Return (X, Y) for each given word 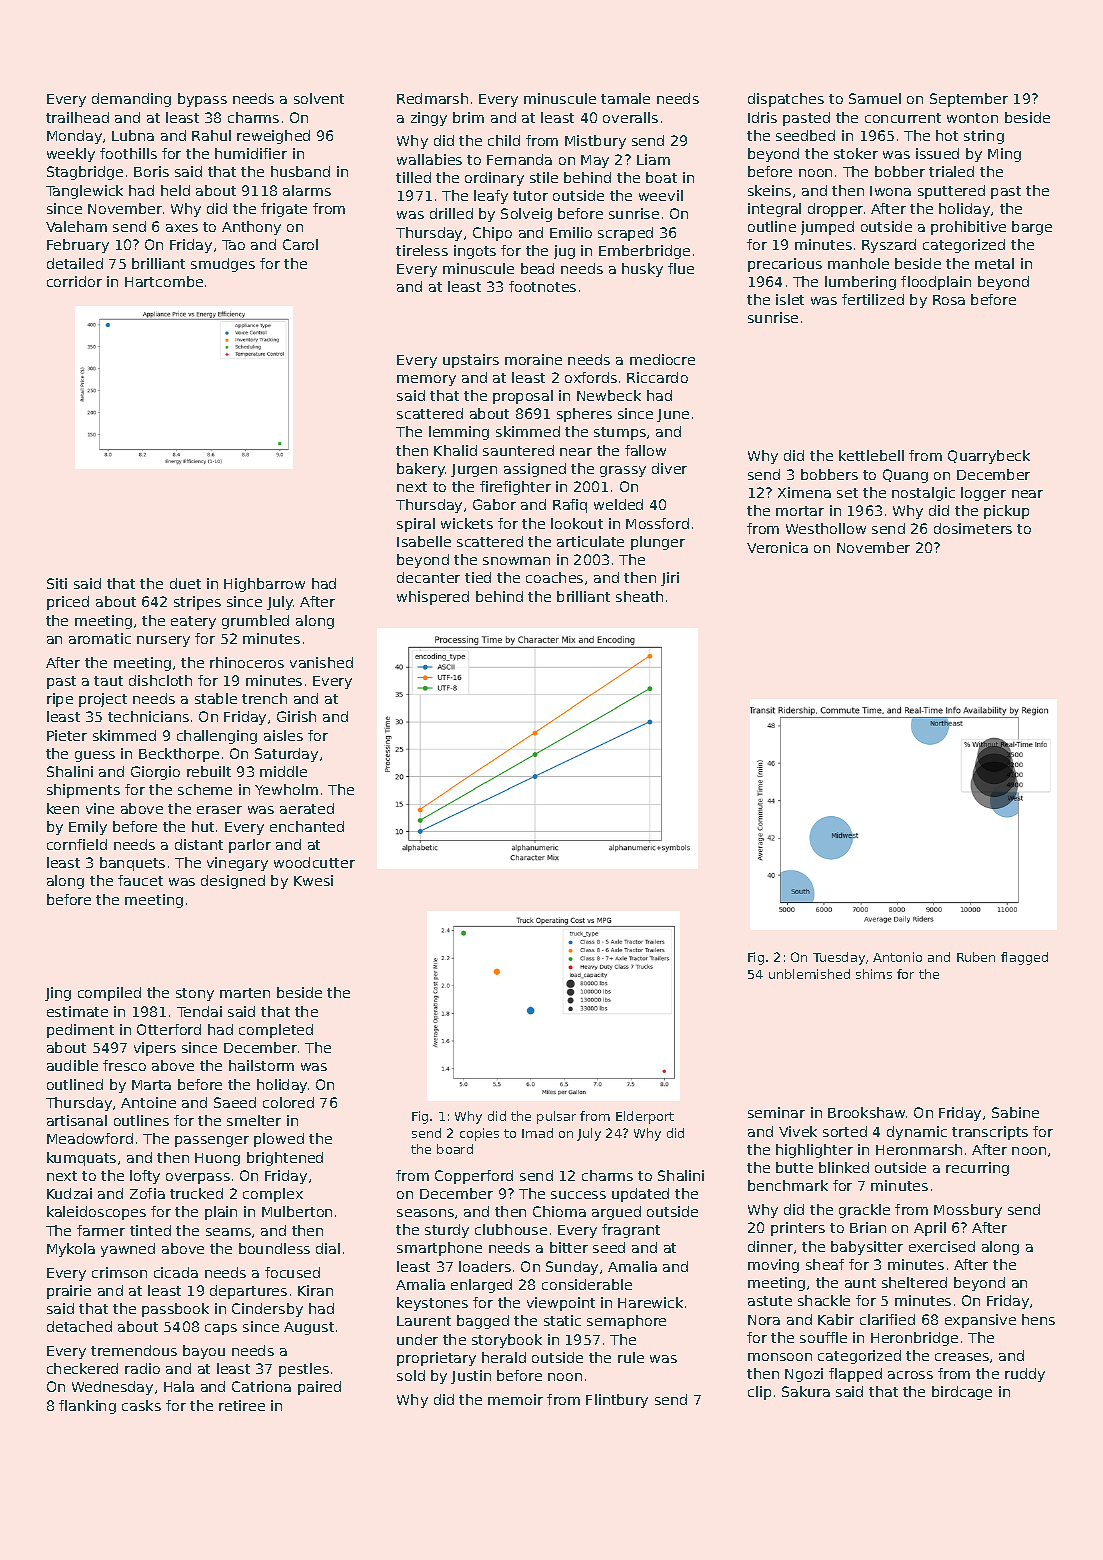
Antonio (897, 957)
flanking (87, 1407)
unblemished (809, 974)
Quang (905, 476)
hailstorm (261, 1065)
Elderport (645, 1117)
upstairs (471, 361)
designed (233, 882)
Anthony (251, 228)
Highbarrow (264, 585)
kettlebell (871, 455)
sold (411, 1375)
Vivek (798, 1131)
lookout (577, 523)
